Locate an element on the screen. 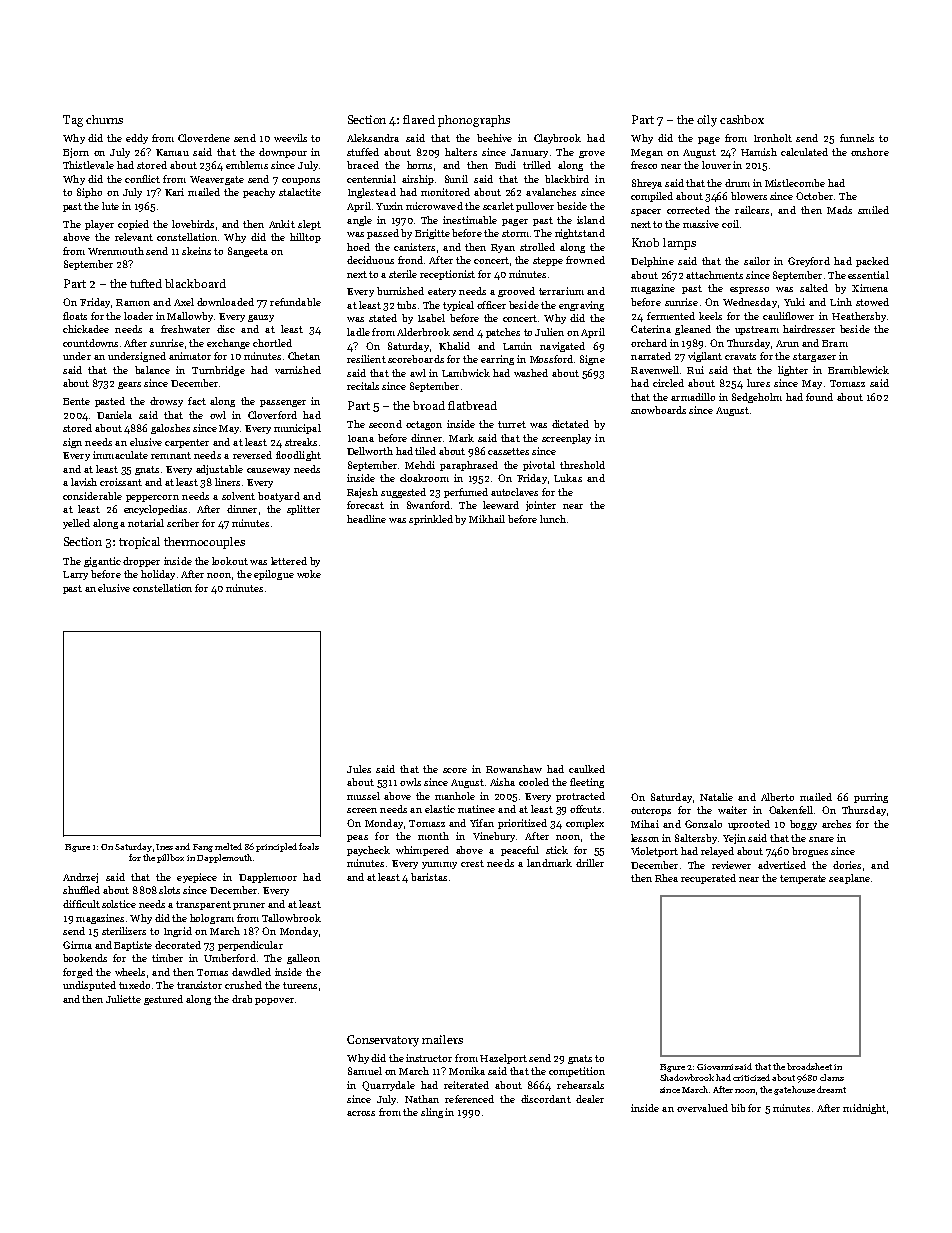 This screenshot has width=952, height=1233. tiled is located at coordinates (425, 451).
